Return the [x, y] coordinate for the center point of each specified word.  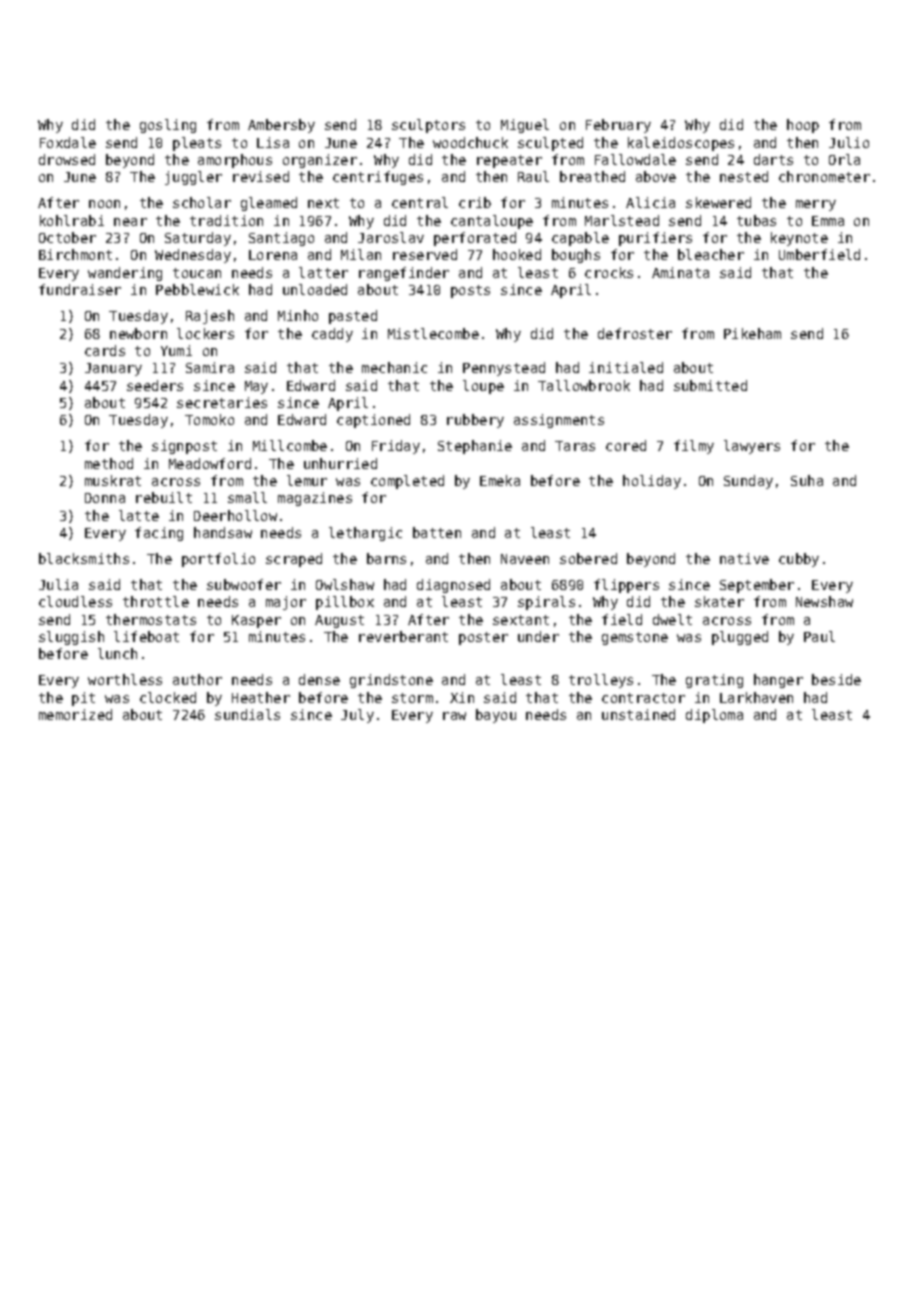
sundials [247, 714]
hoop [803, 126]
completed [407, 482]
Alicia [650, 202]
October [67, 237]
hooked [517, 254]
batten [437, 532]
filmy [694, 447]
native [744, 558]
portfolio [218, 560]
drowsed [67, 159]
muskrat [113, 480]
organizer [320, 161]
